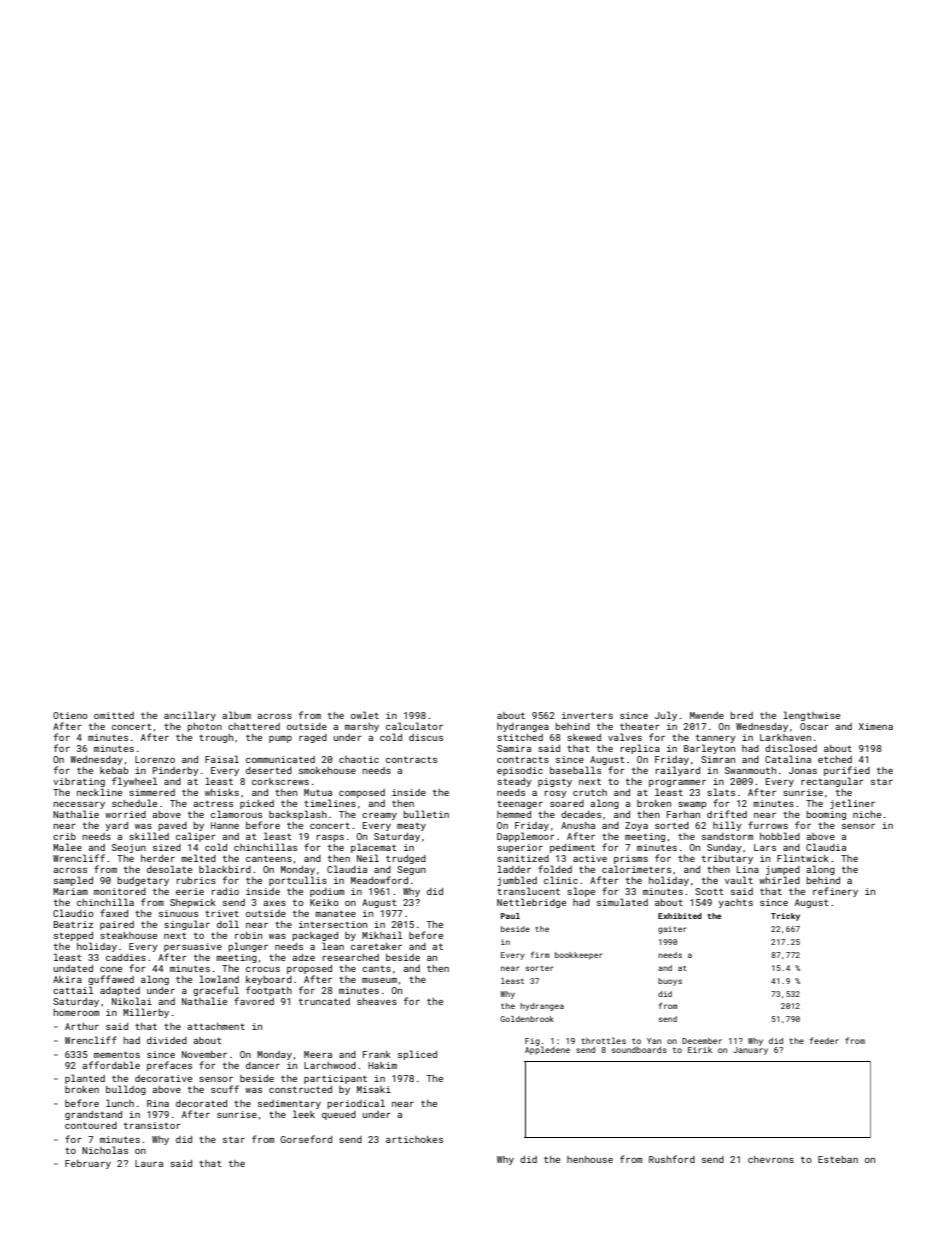 Image resolution: width=952 pixels, height=1233 pixels. I want to click on cants, so click(376, 969).
